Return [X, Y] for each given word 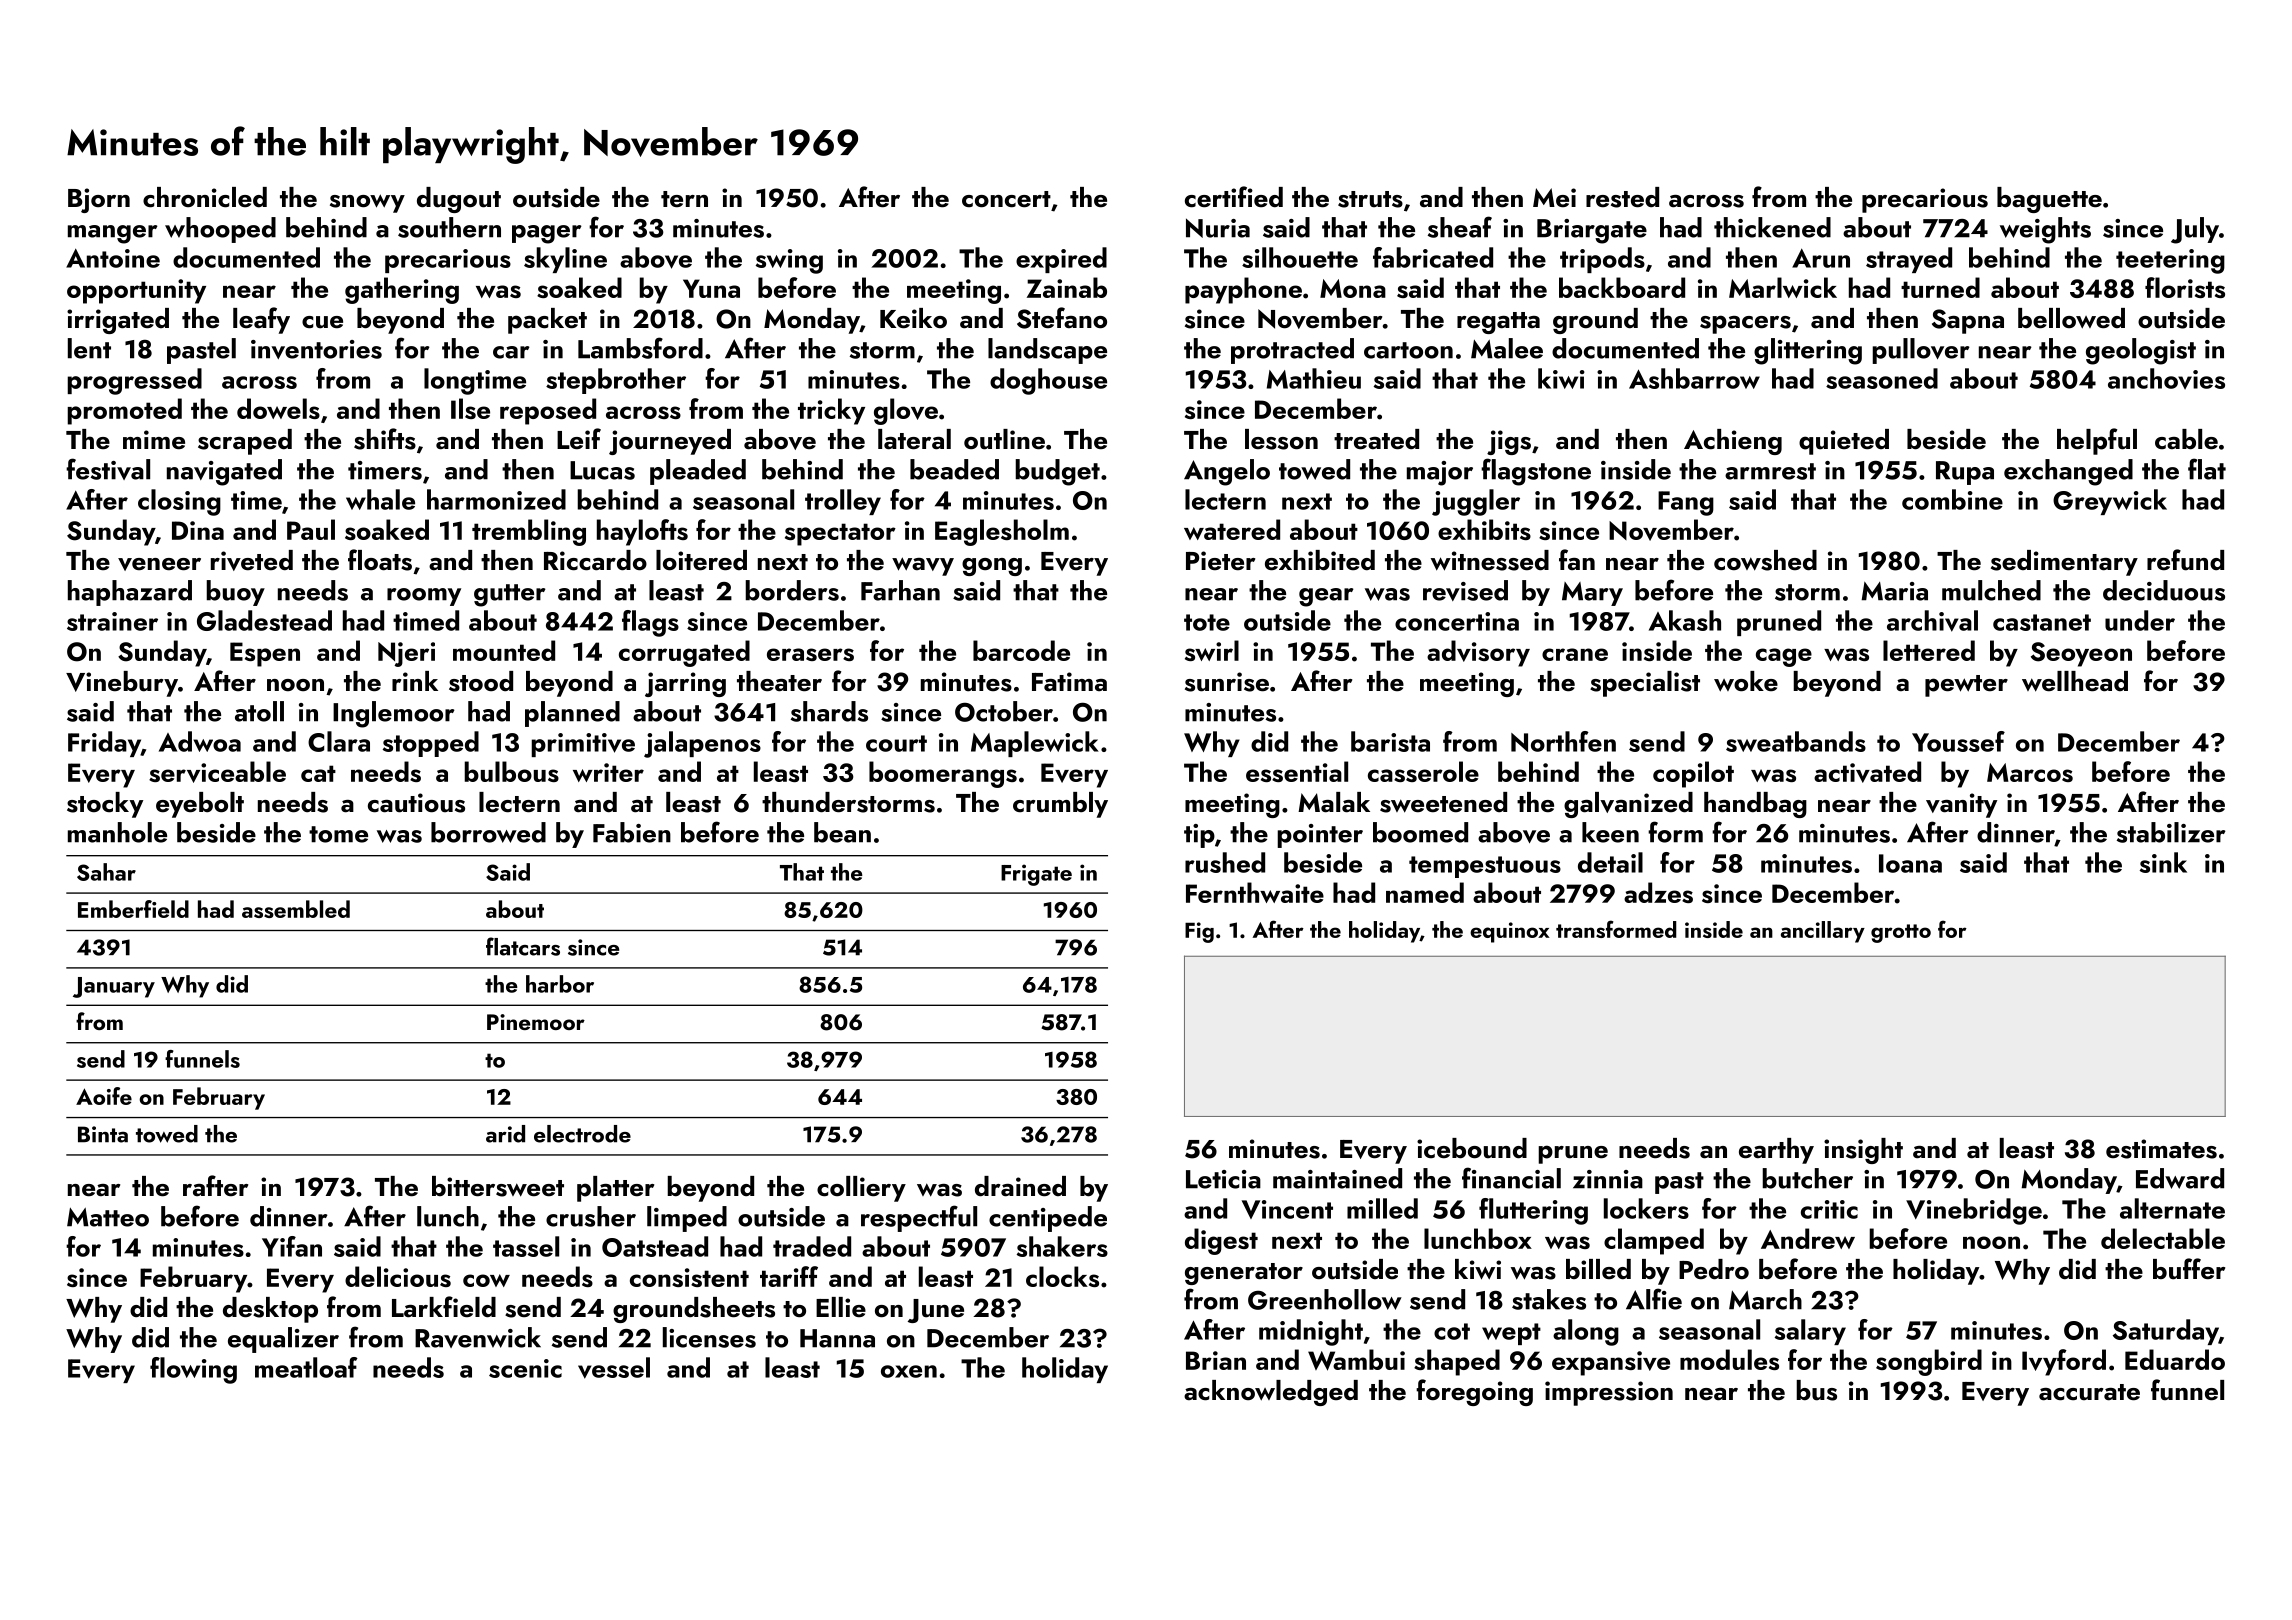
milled [1382, 1208]
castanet [2042, 622]
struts [1370, 199]
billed [1598, 1269]
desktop [270, 1310]
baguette [2049, 200]
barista [1390, 741]
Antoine [113, 258]
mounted [504, 650]
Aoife [104, 1096]
